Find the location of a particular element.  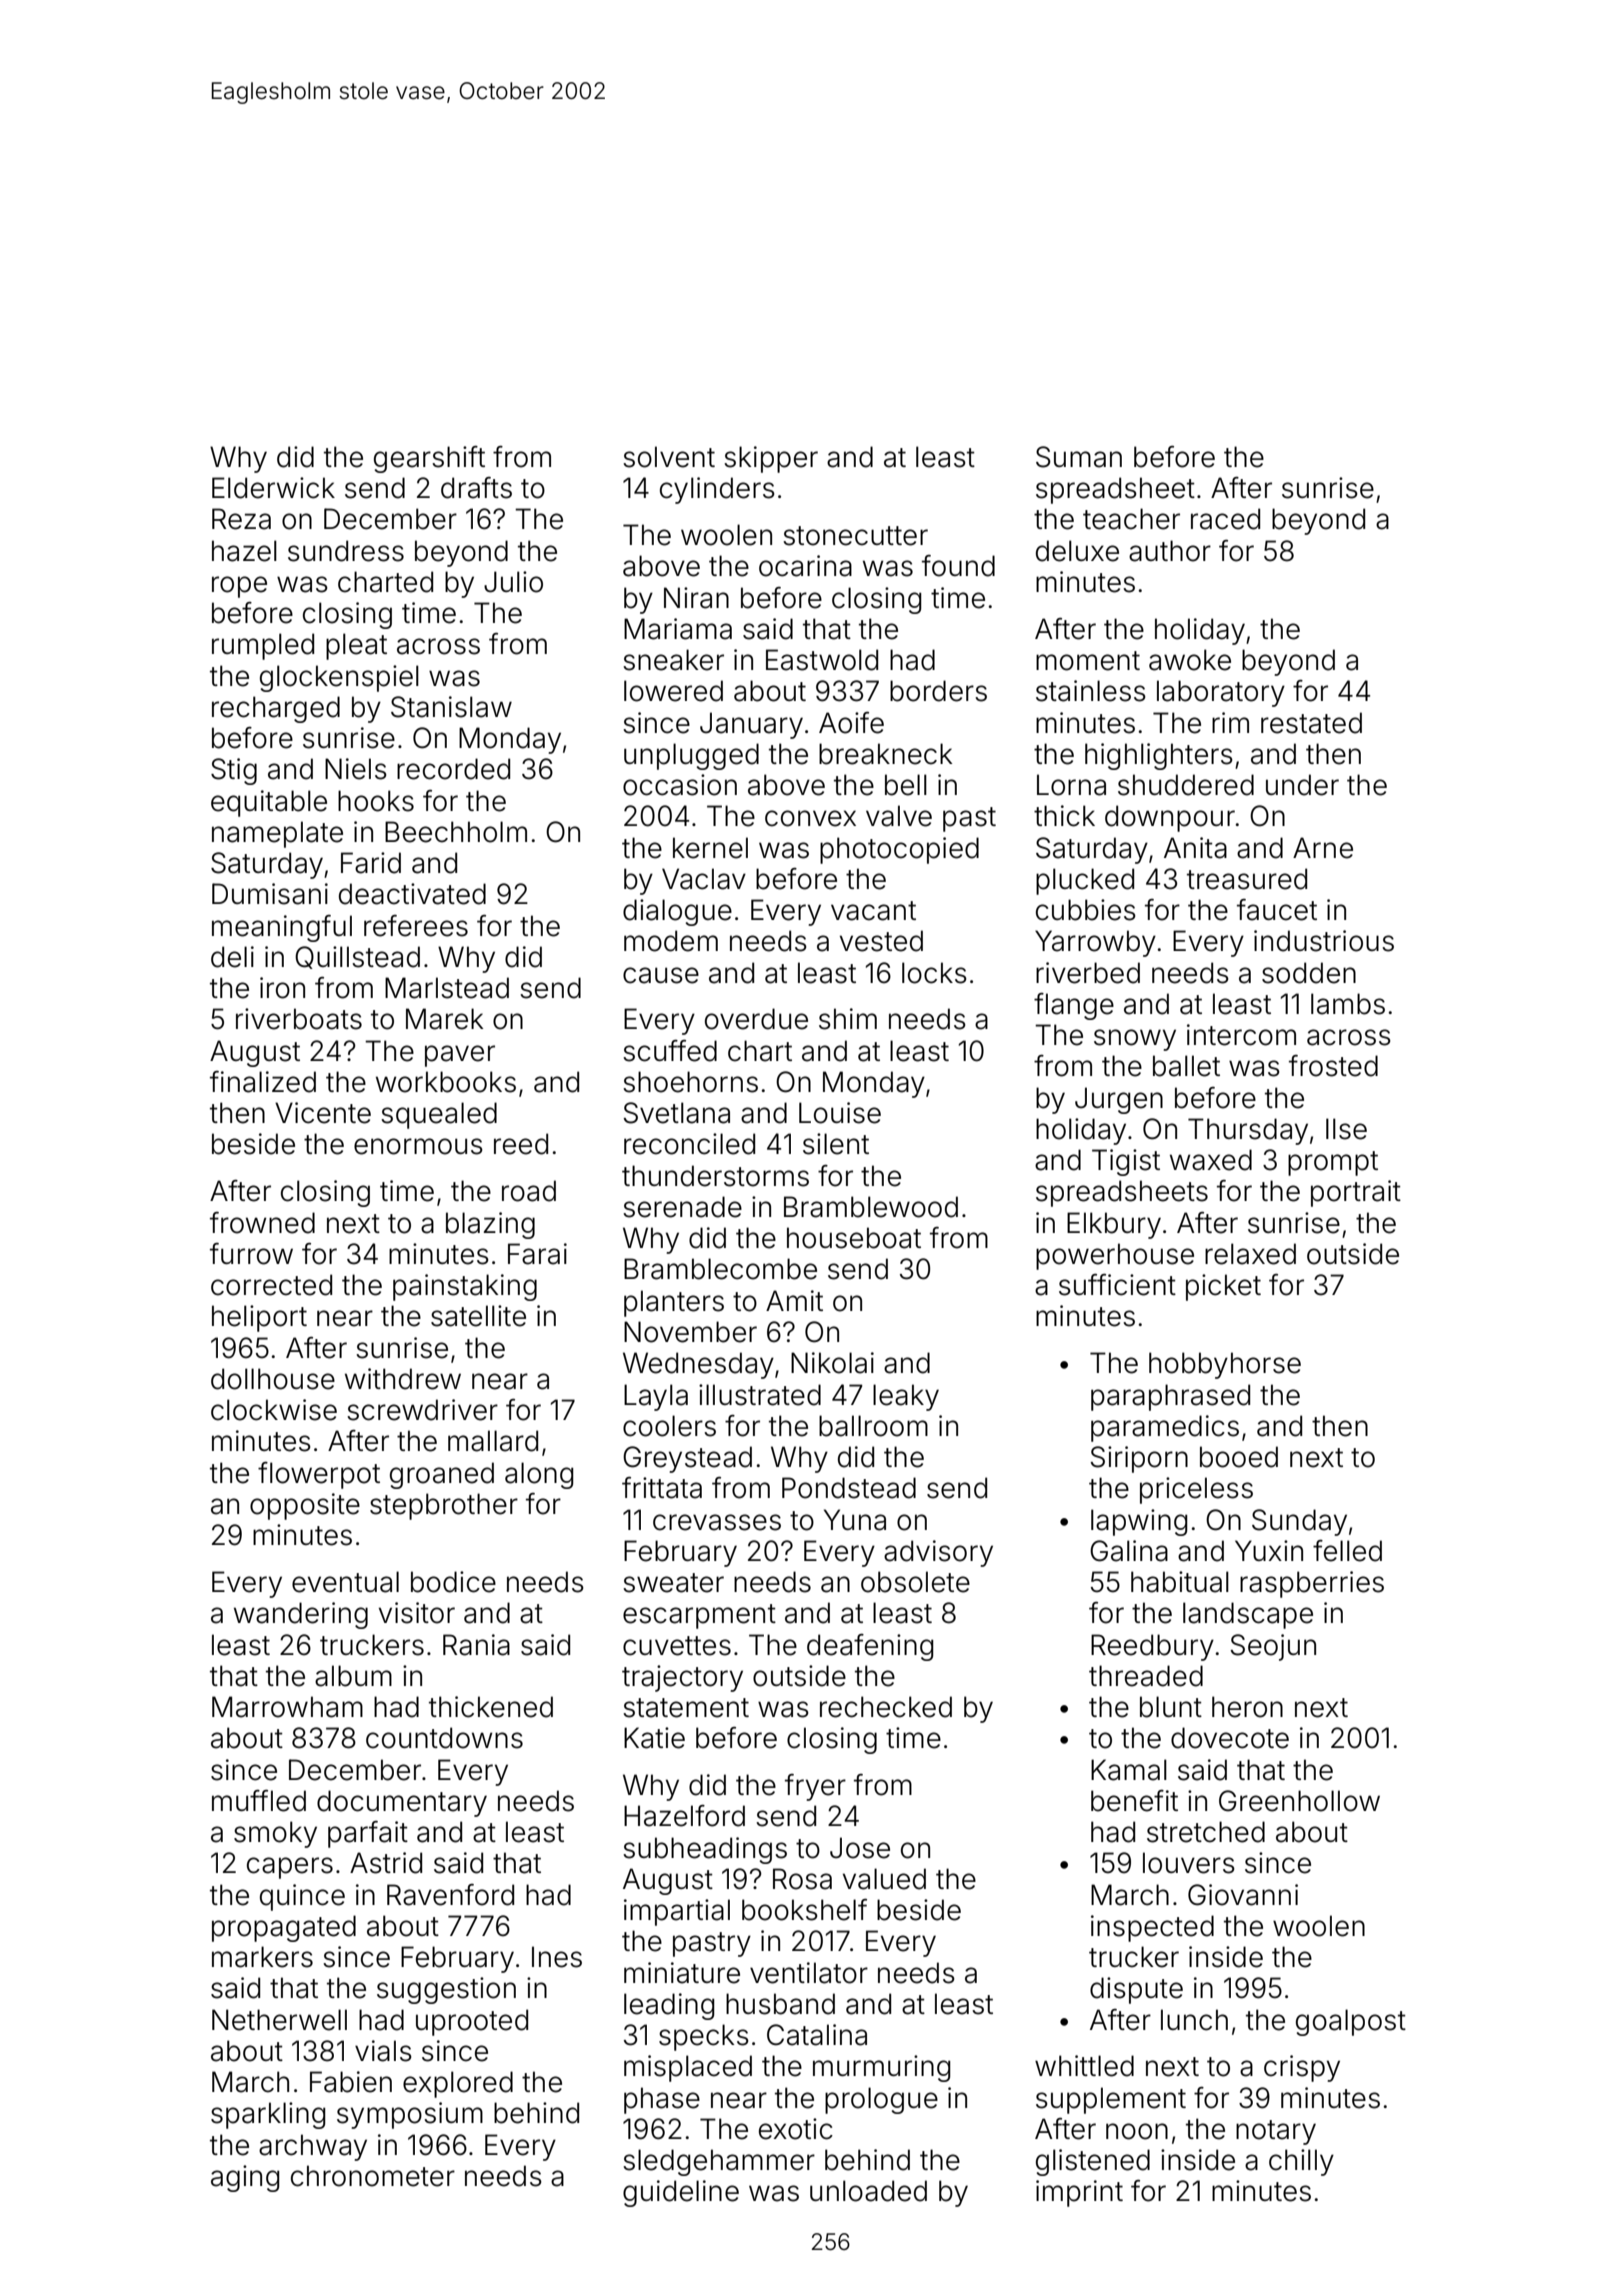

Dumisani is located at coordinates (270, 894).
